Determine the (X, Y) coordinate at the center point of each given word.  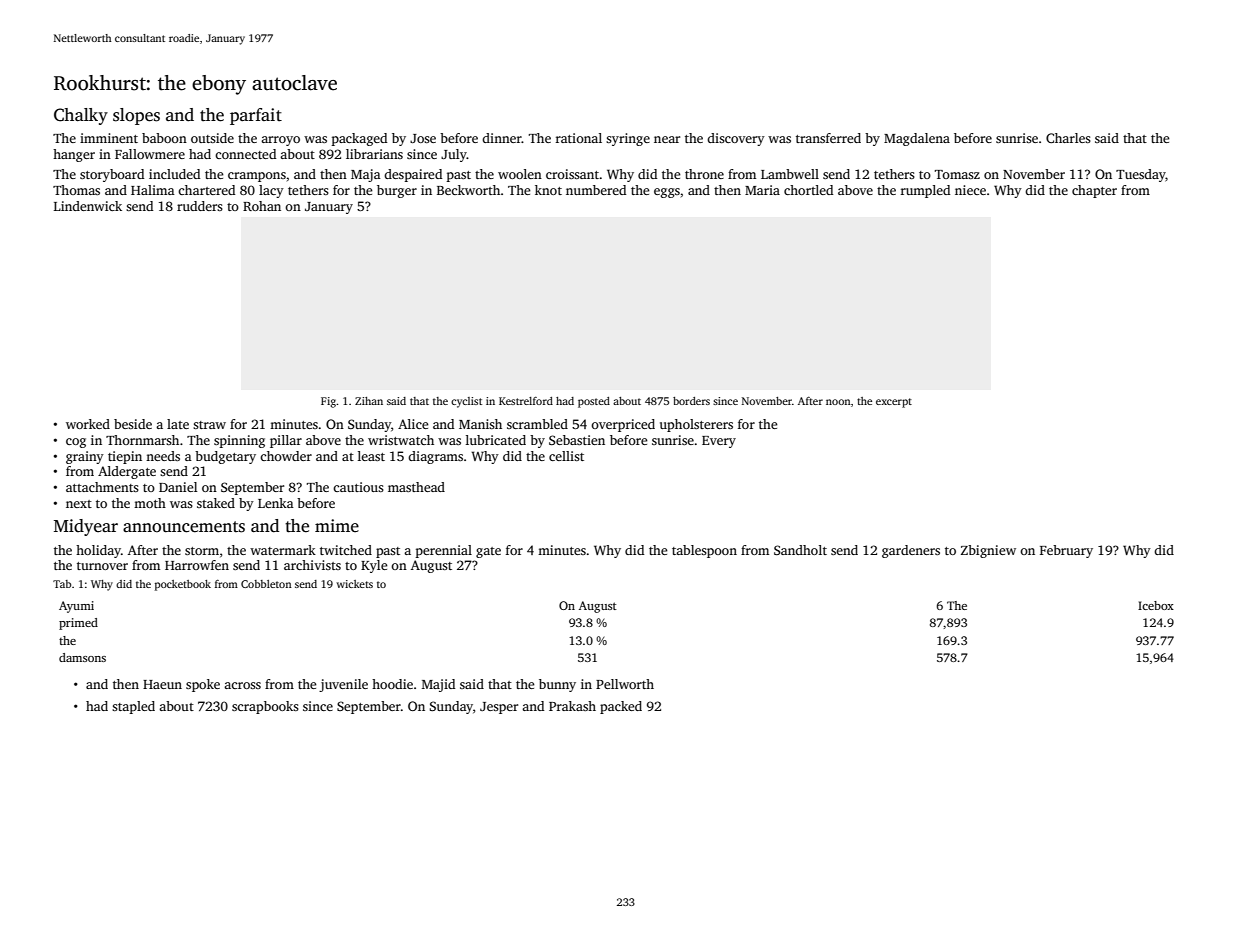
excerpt (894, 403)
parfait (256, 116)
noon (838, 402)
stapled (133, 707)
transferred (828, 138)
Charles (1068, 138)
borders (691, 401)
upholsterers (696, 425)
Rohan (262, 206)
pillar (286, 441)
